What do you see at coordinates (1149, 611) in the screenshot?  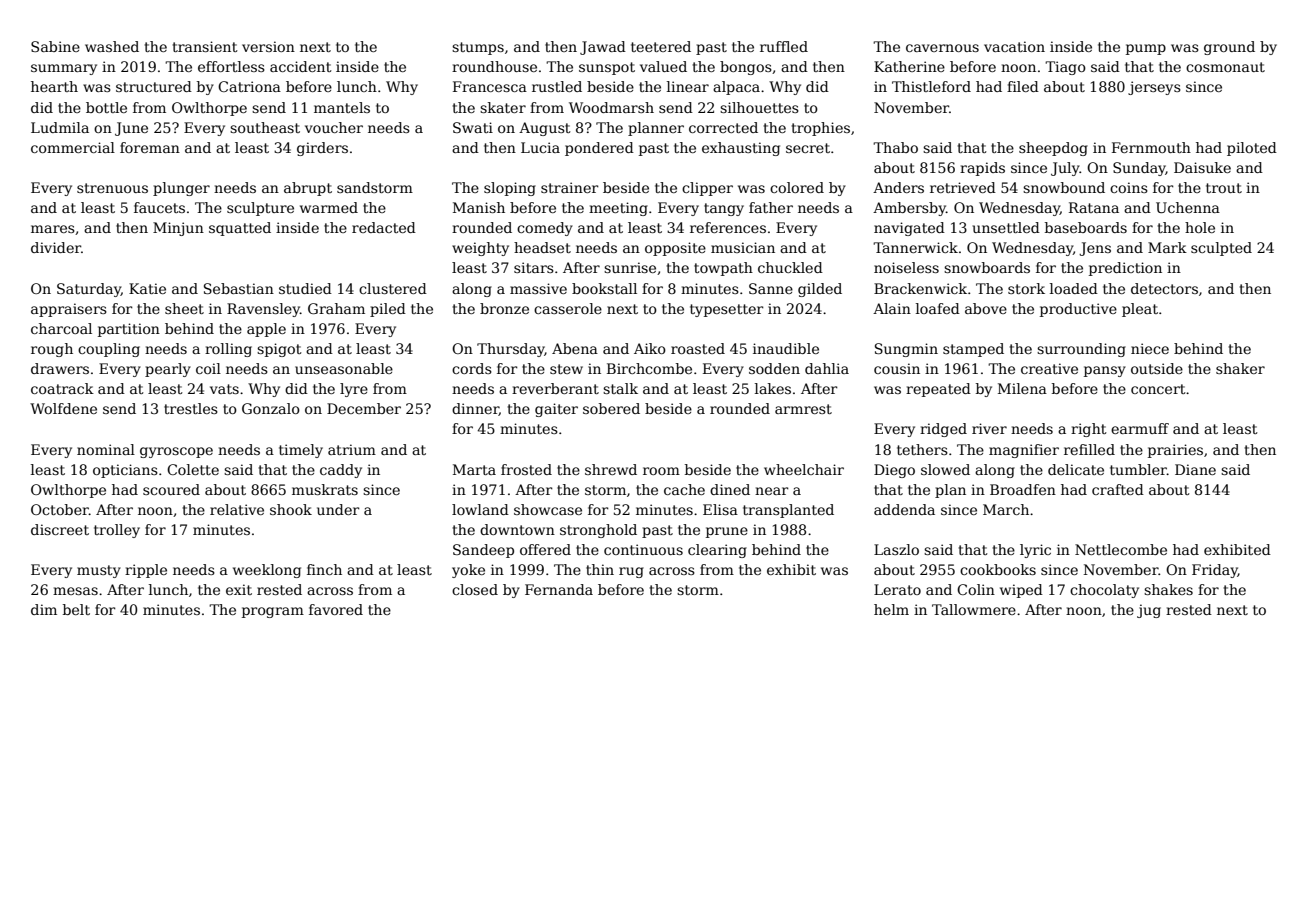 I see `jug` at bounding box center [1149, 611].
